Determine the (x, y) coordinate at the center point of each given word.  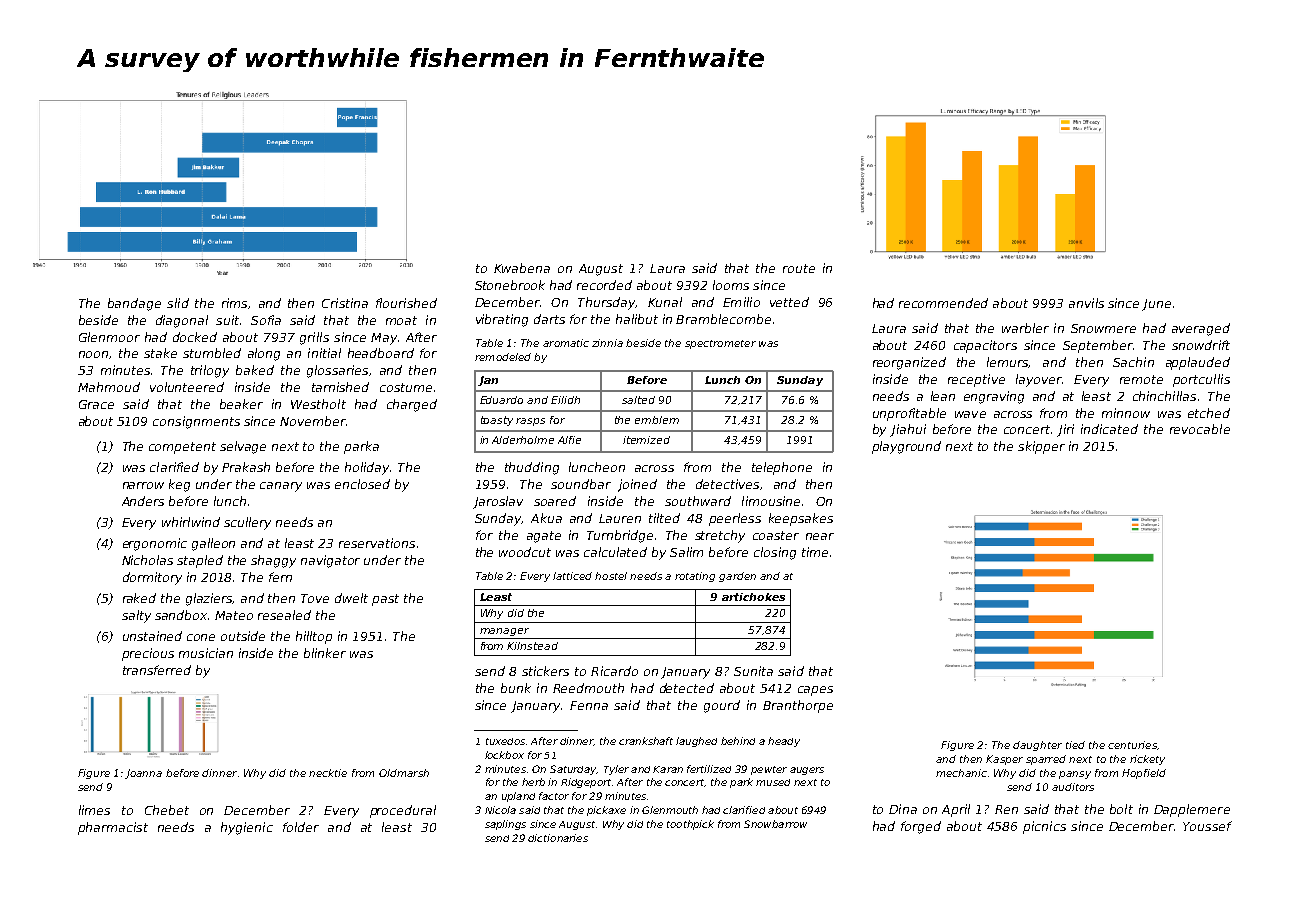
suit (227, 320)
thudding (532, 468)
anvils (1086, 303)
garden (737, 577)
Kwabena (522, 268)
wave (970, 414)
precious (148, 654)
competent (182, 448)
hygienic (247, 828)
